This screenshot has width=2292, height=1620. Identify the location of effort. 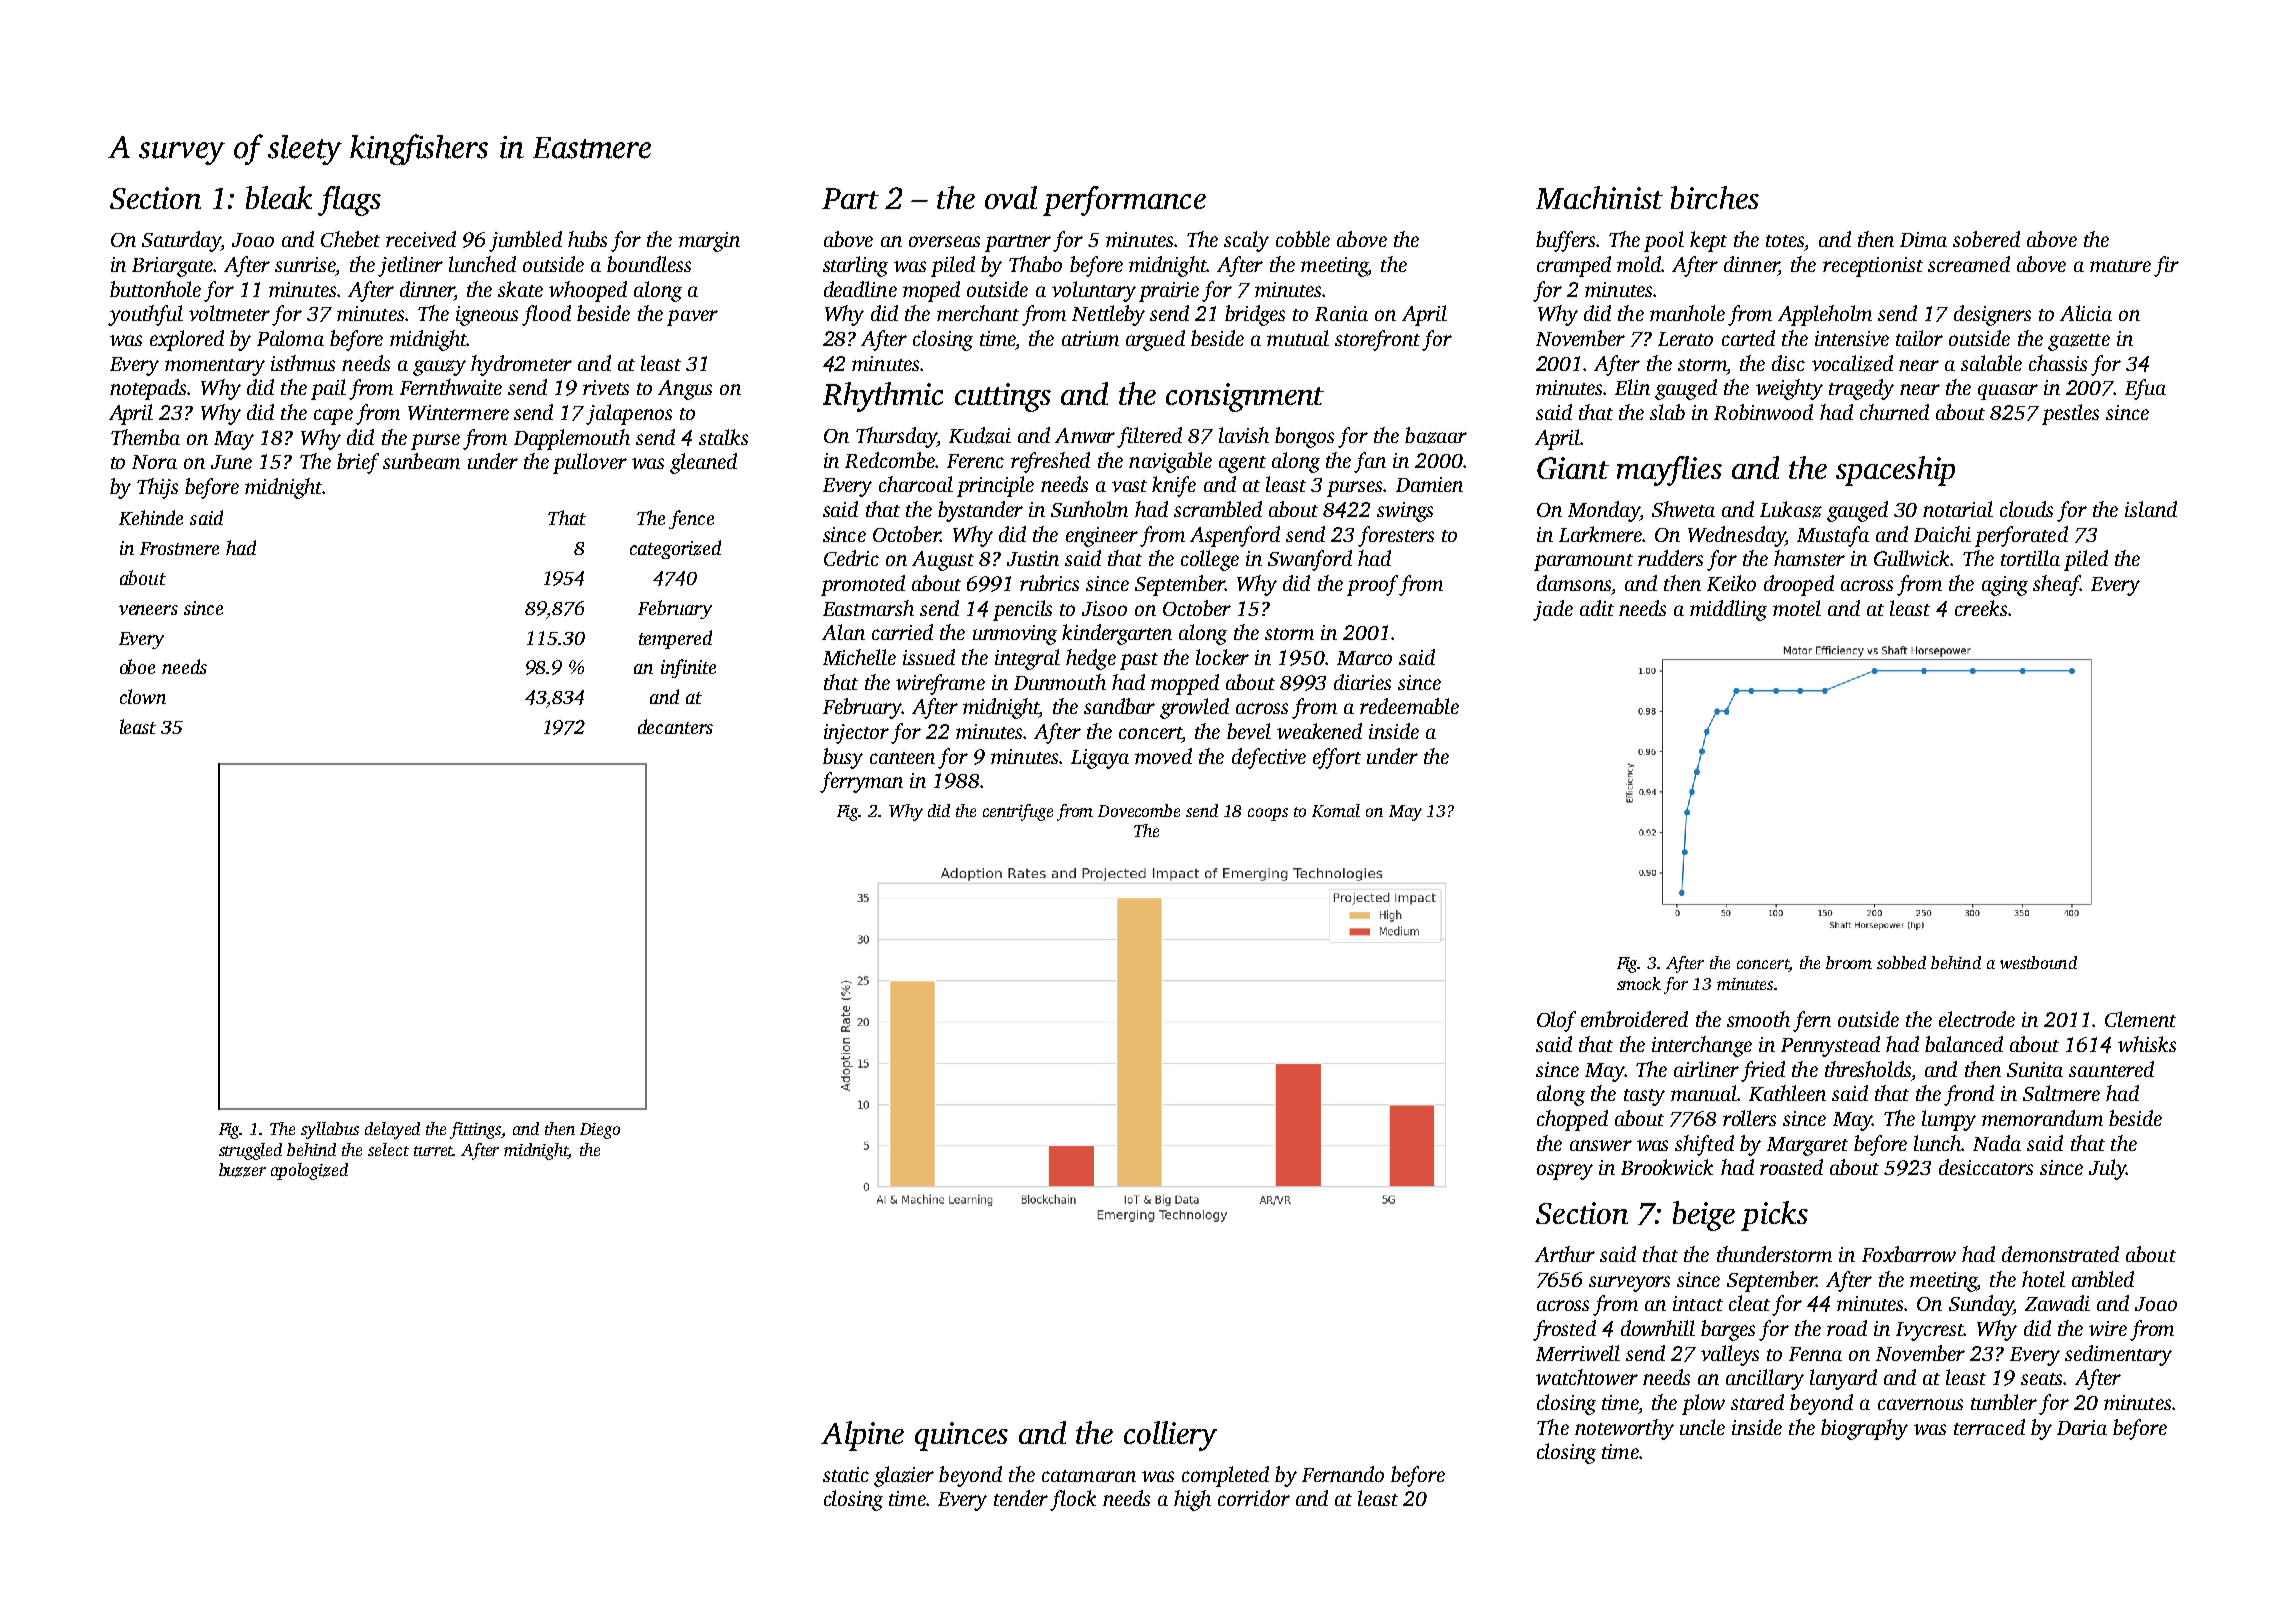
(1337, 758).
